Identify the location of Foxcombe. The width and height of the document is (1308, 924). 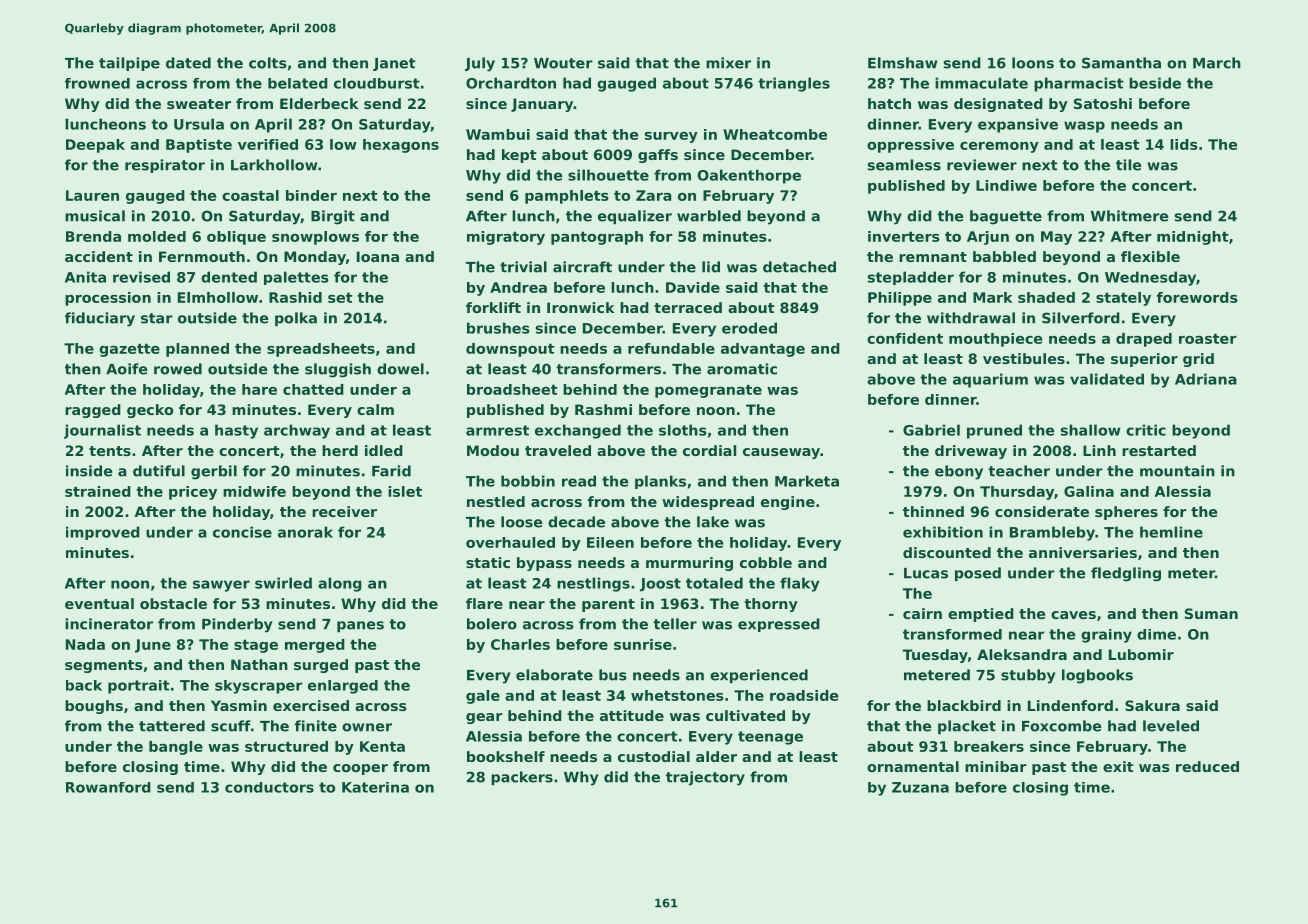
(1061, 726).
